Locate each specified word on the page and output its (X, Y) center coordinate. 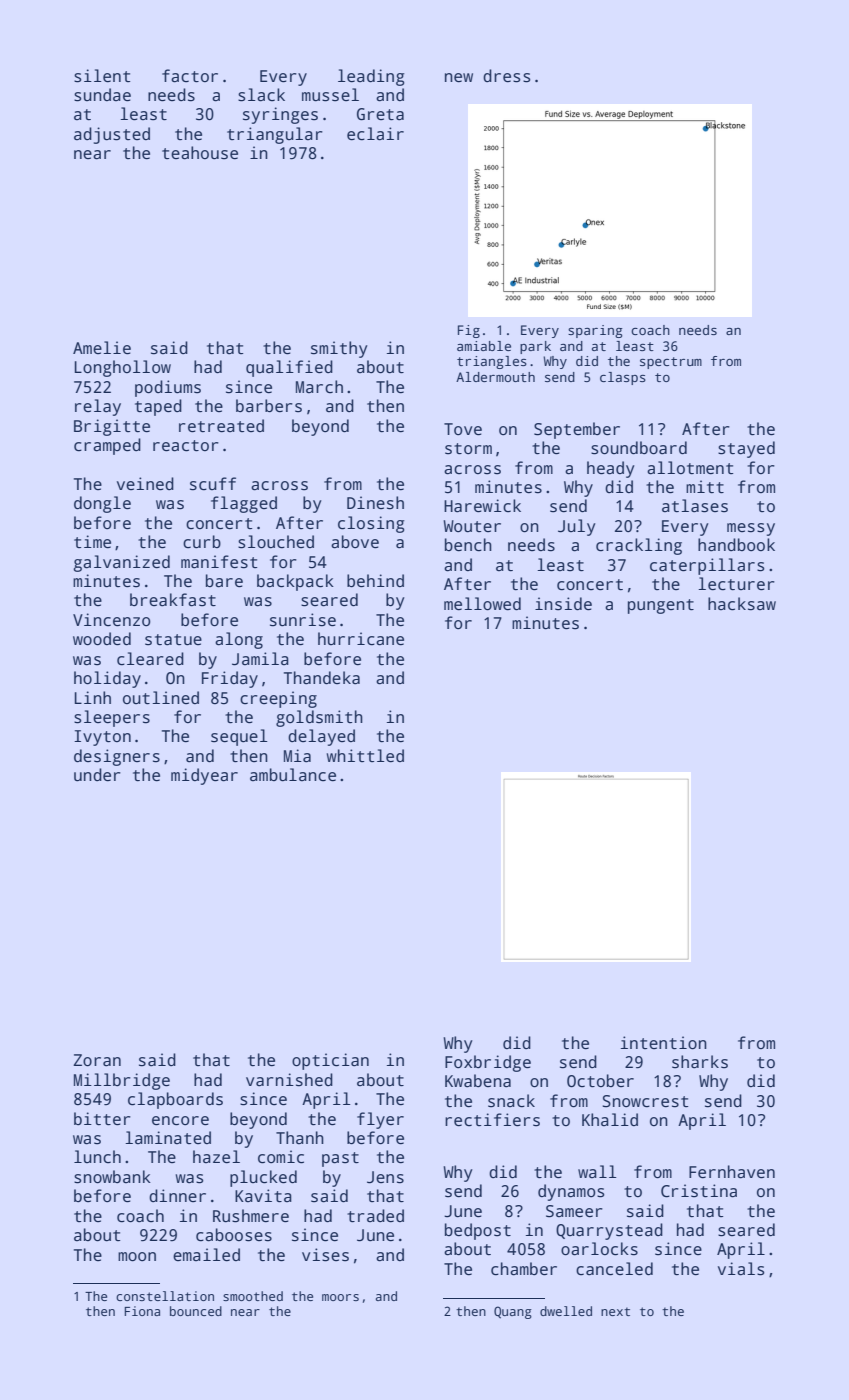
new (459, 78)
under (97, 775)
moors (340, 1297)
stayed (746, 449)
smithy (339, 349)
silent (102, 76)
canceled (614, 1269)
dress (506, 76)
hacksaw (742, 604)
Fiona (142, 1311)
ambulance (293, 775)
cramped (107, 446)
